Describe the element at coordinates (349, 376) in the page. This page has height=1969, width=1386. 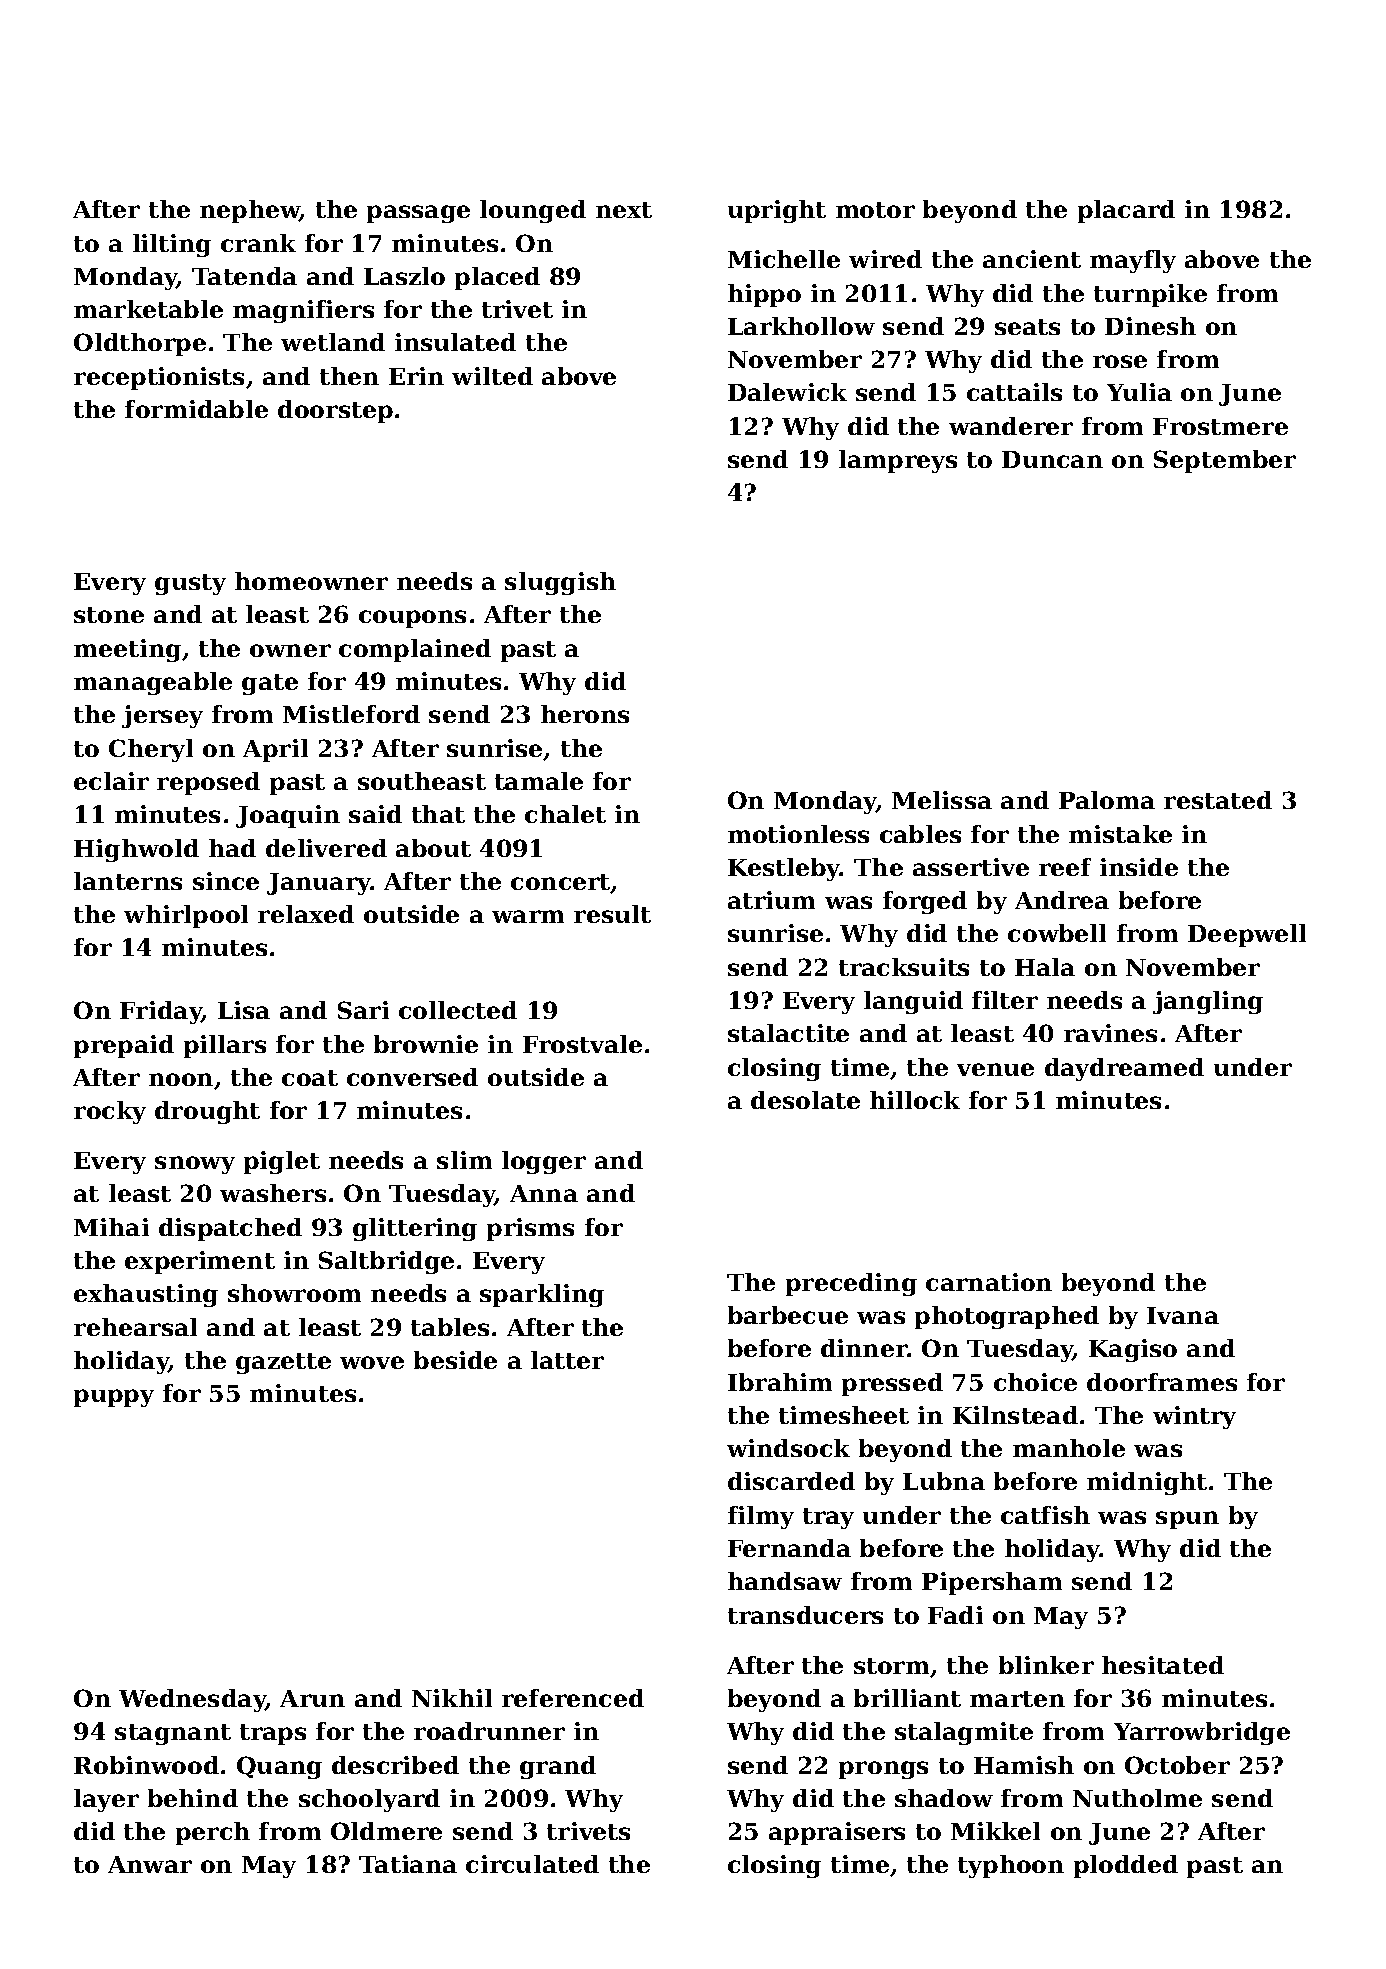
I see `then` at that location.
